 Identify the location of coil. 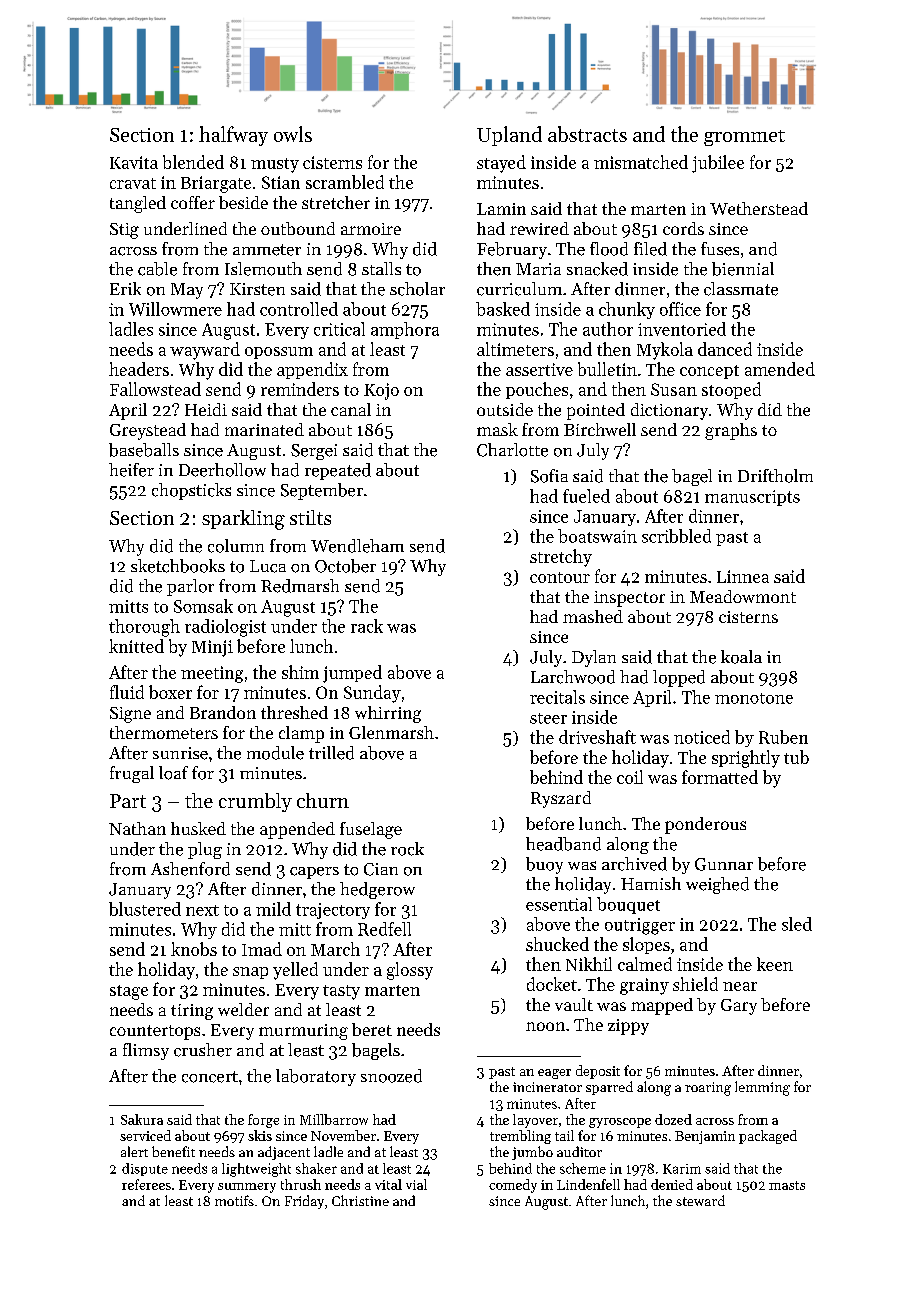
(630, 777).
